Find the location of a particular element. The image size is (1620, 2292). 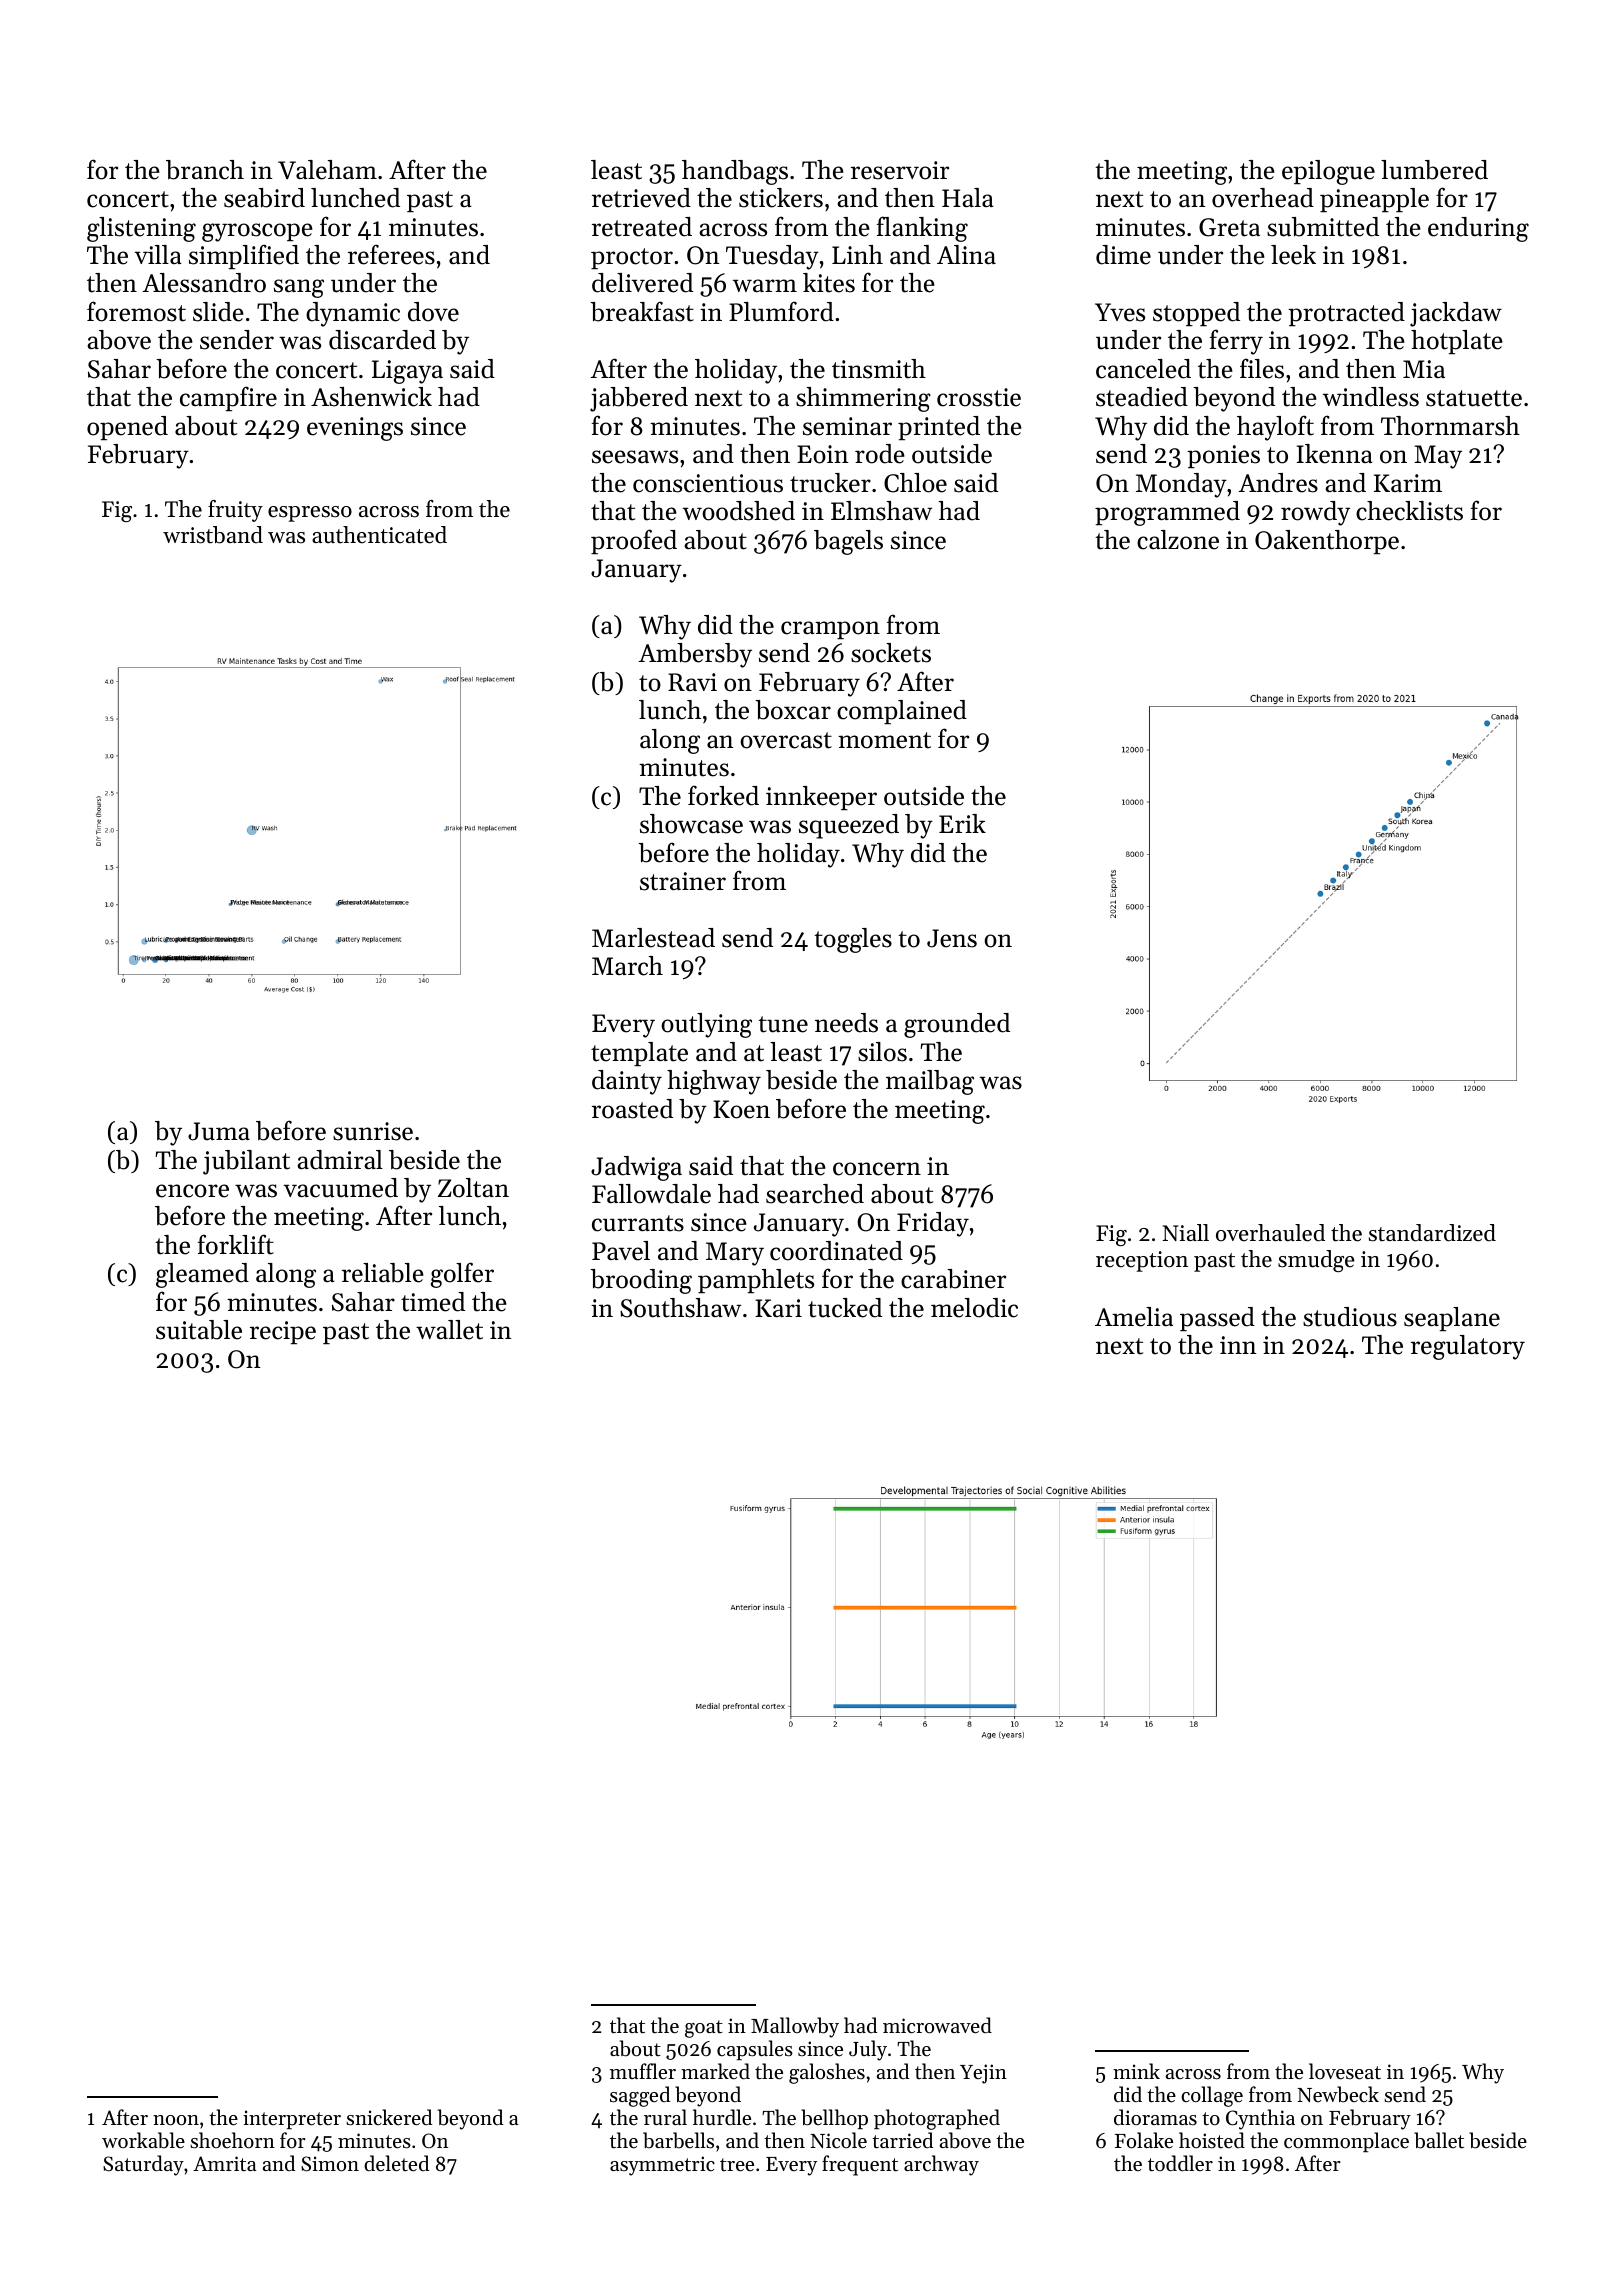

standardized is located at coordinates (1432, 1233).
